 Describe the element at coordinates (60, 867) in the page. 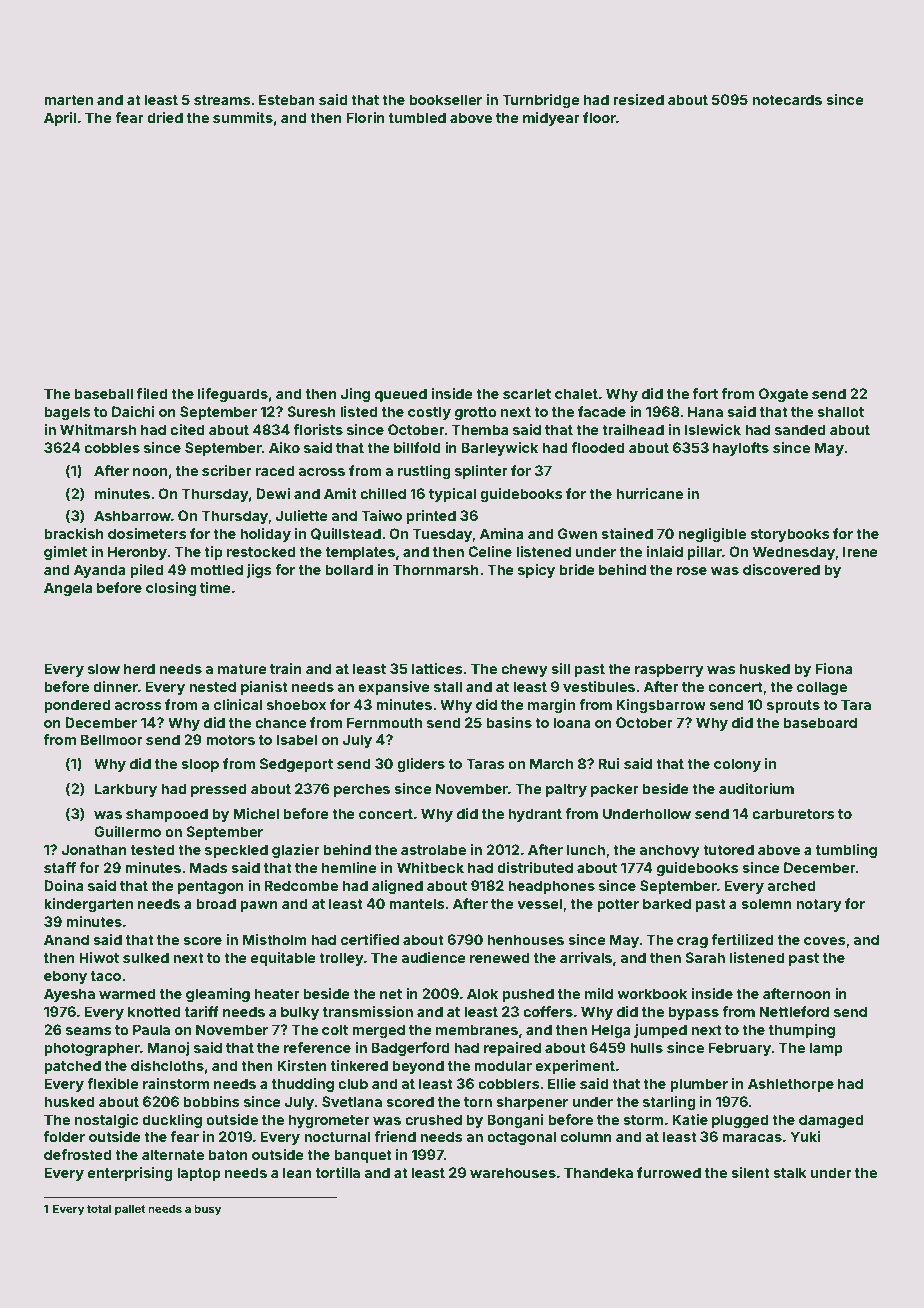

I see `staff` at that location.
